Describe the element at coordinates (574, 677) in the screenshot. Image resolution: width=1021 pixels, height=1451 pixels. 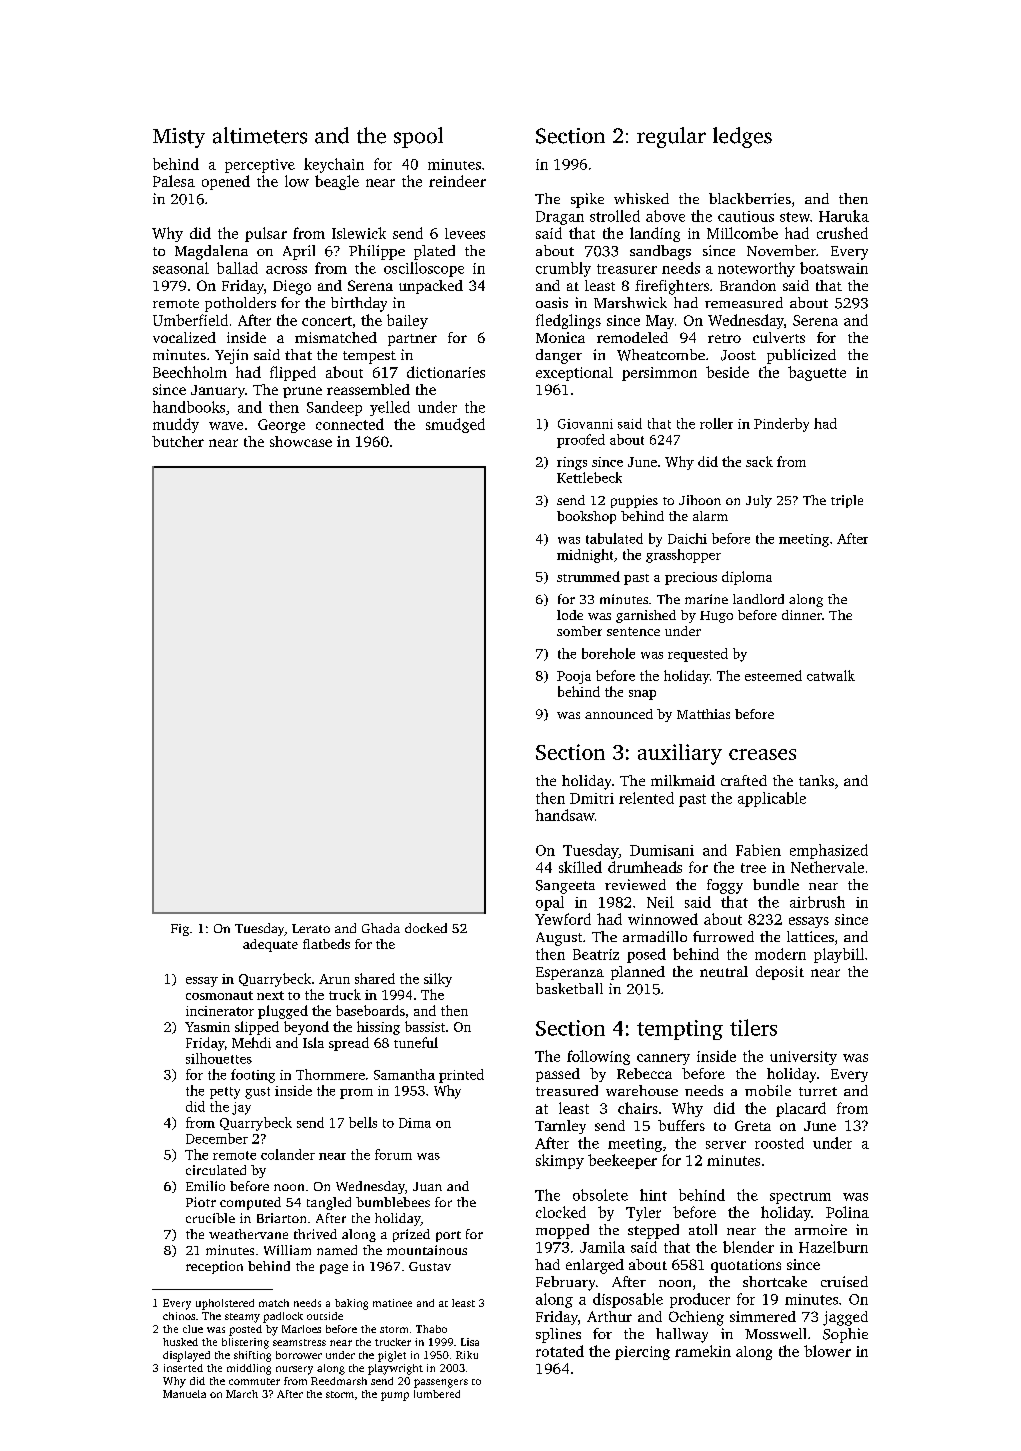
I see `Pooja` at that location.
